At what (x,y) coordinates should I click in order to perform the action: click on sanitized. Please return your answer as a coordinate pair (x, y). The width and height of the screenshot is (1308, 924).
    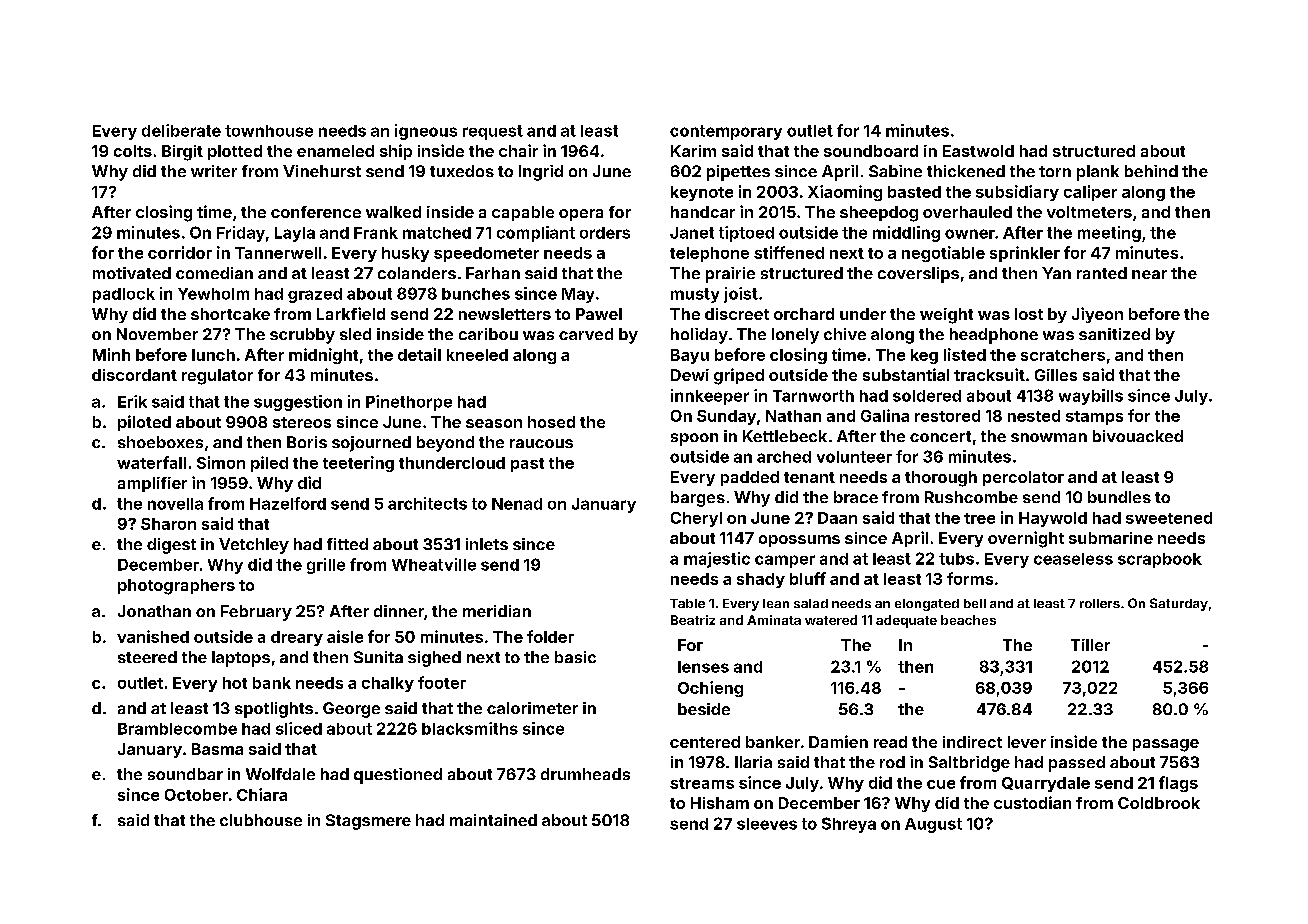
    Looking at the image, I should click on (1114, 334).
